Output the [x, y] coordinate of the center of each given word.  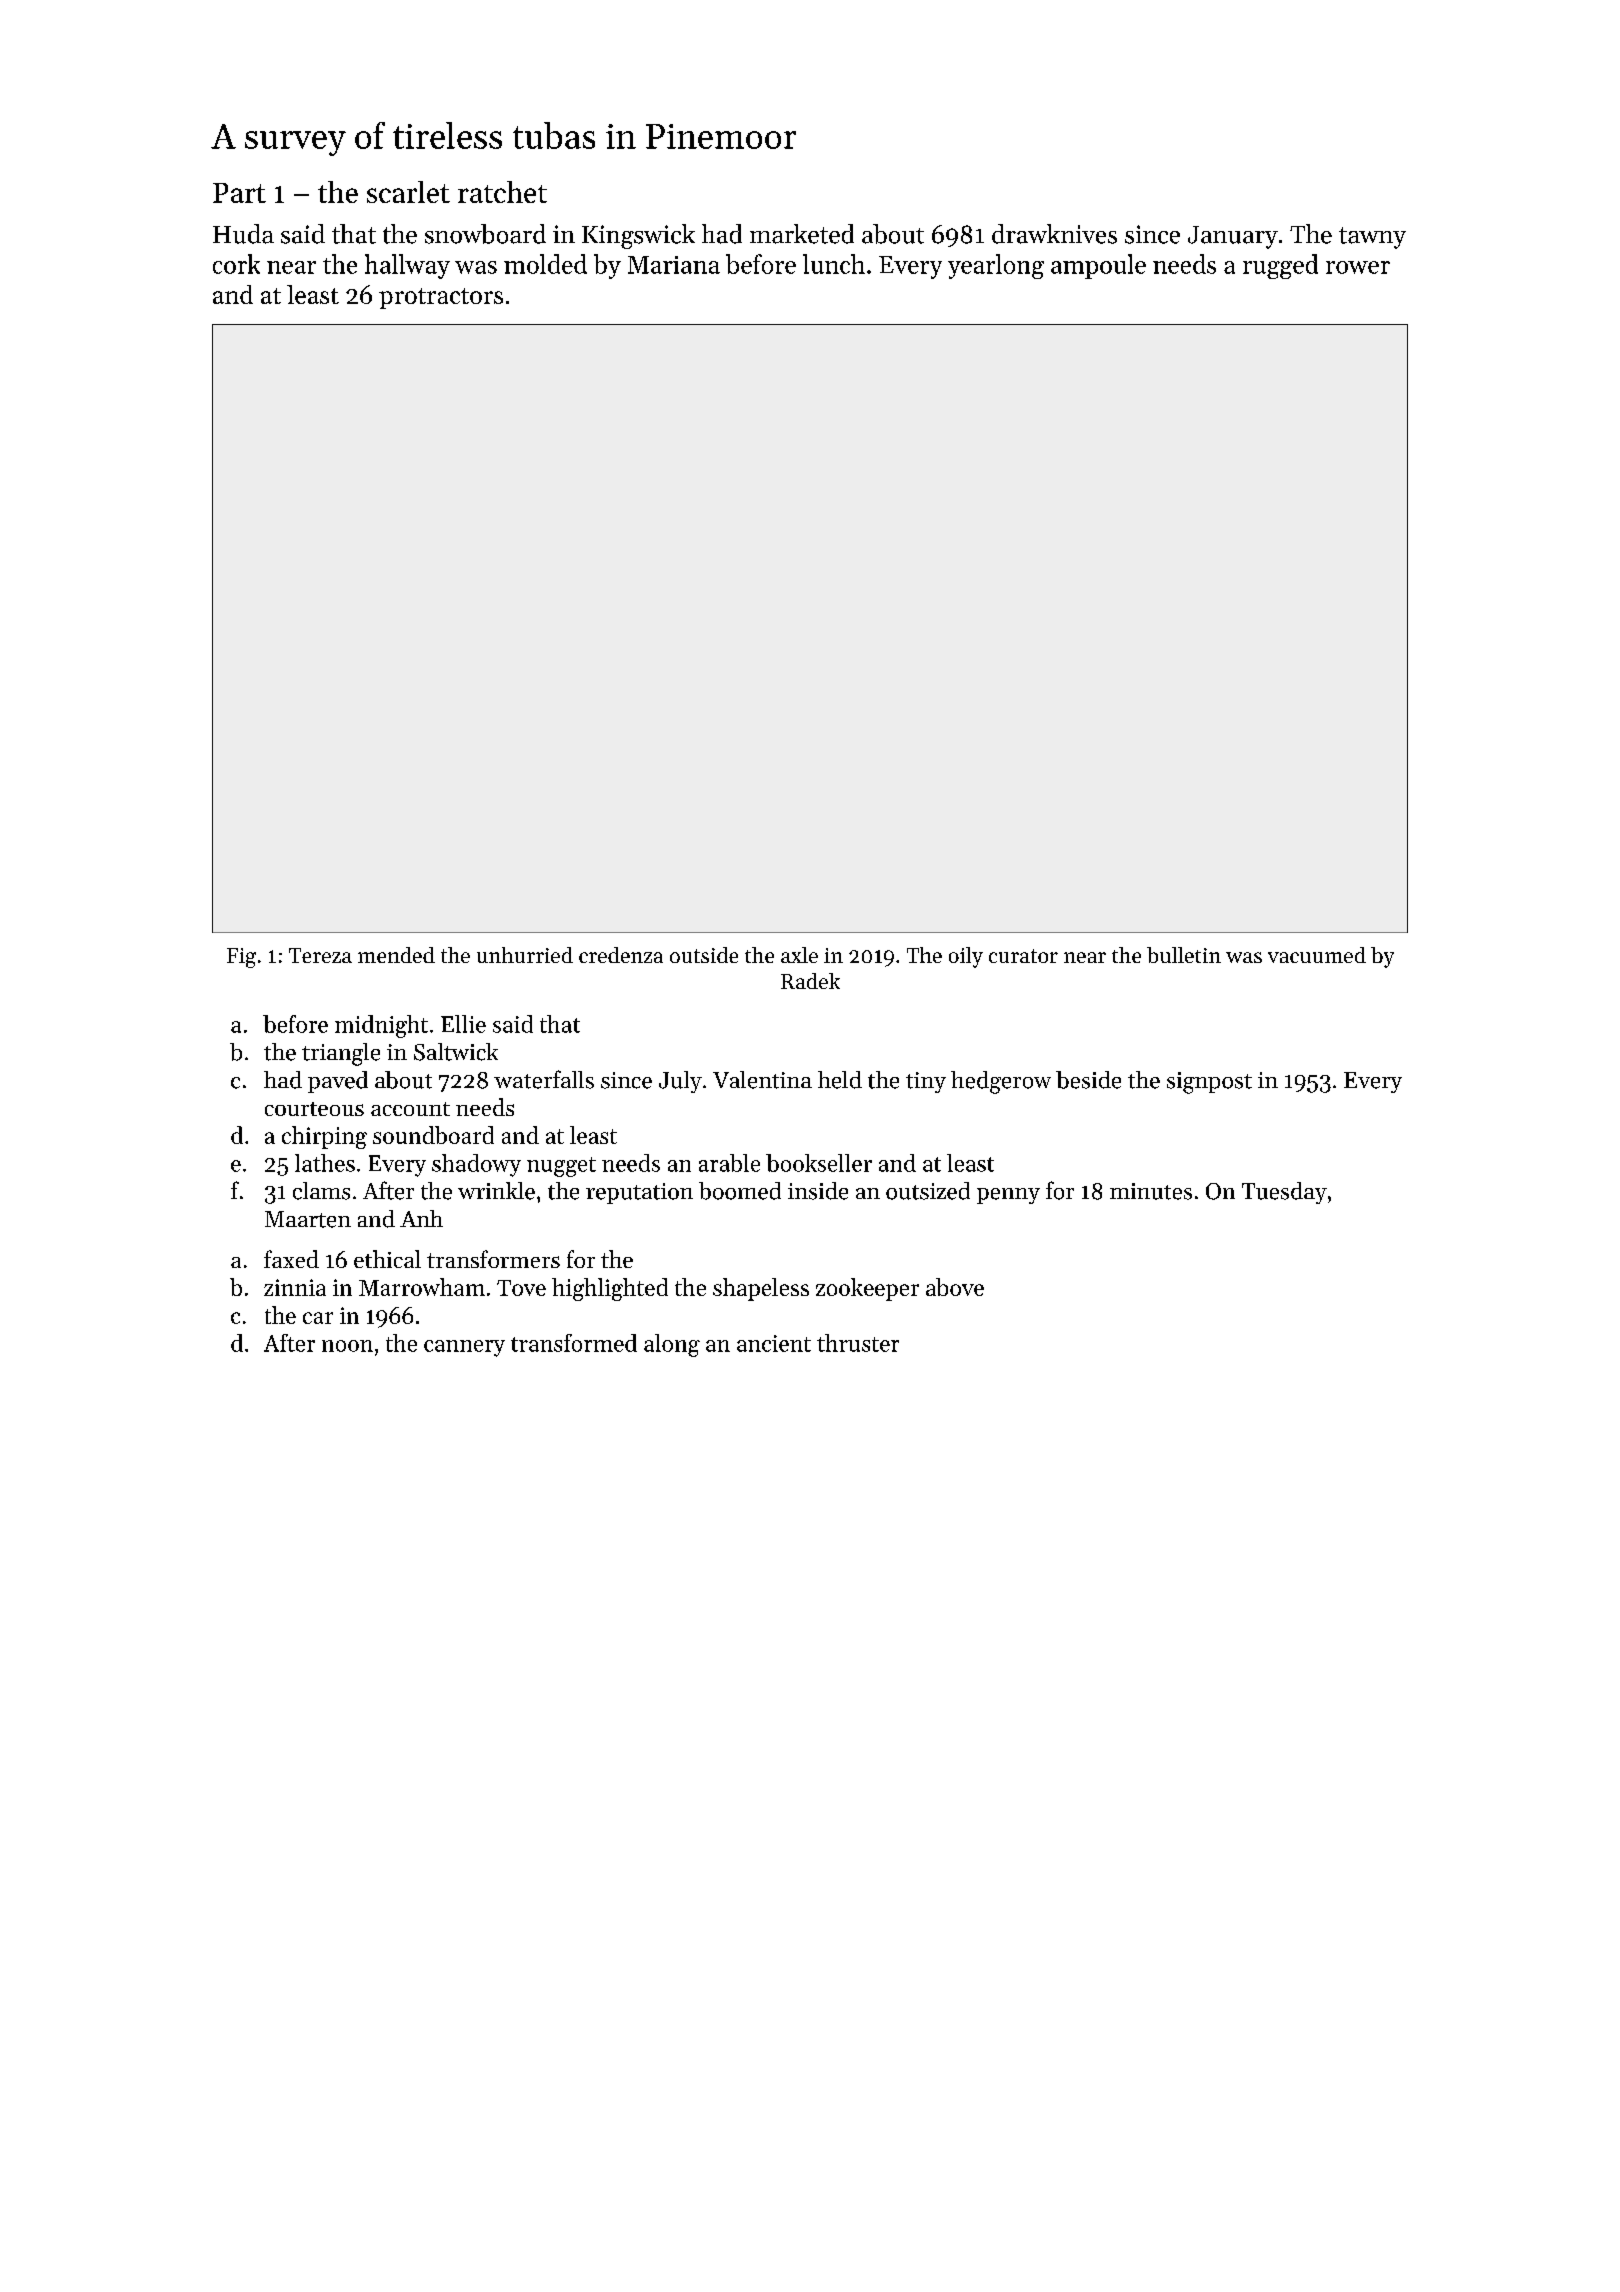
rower [1358, 267]
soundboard [433, 1135]
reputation [639, 1193]
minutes [1151, 1191]
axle [799, 955]
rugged [1280, 266]
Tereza [320, 955]
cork [236, 264]
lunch [834, 264]
